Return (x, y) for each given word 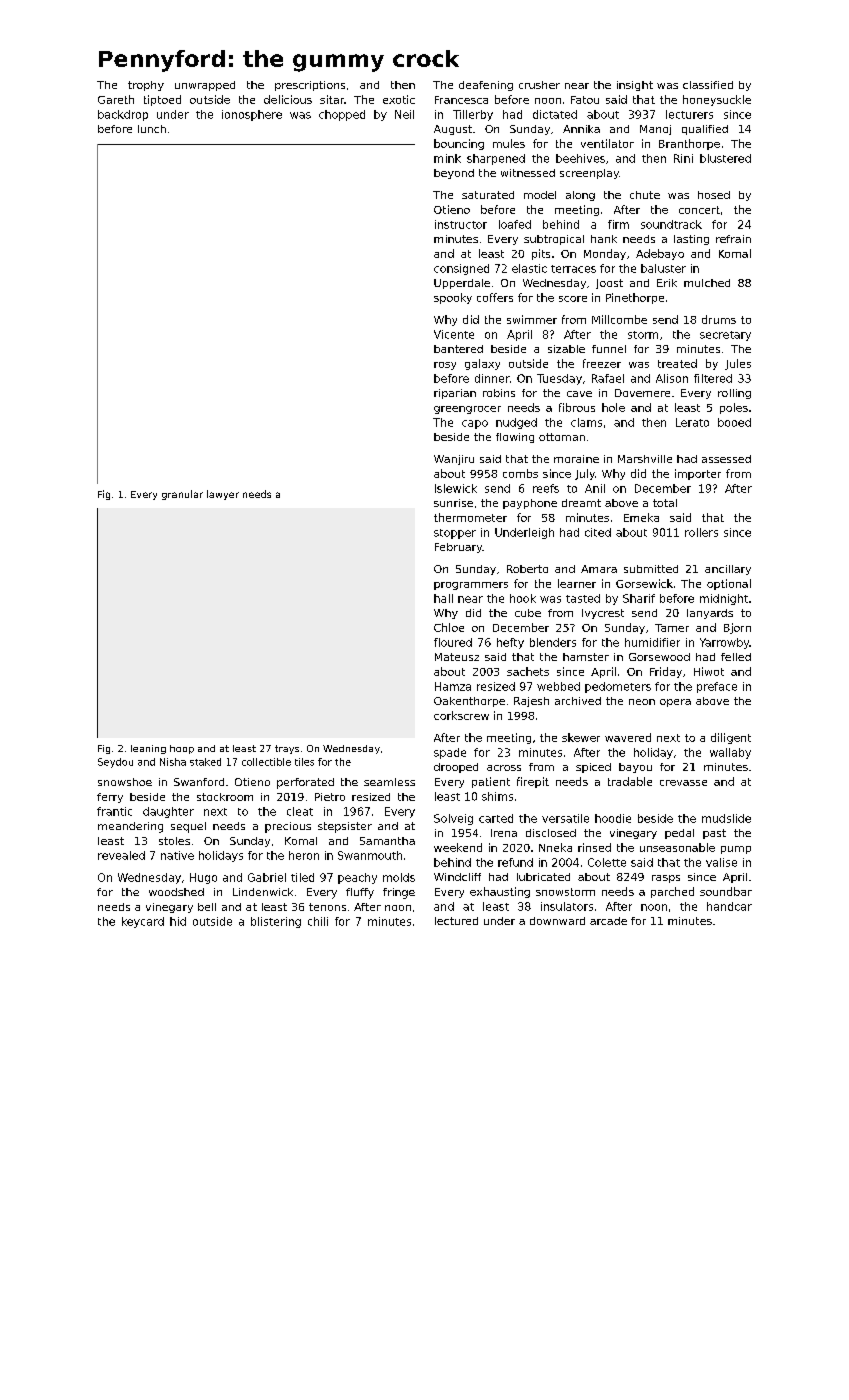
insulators (567, 906)
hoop (182, 749)
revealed (121, 855)
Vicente (454, 334)
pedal (679, 834)
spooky (453, 298)
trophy (146, 86)
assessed (726, 459)
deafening (486, 86)
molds (399, 877)
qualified (705, 130)
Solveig (453, 819)
